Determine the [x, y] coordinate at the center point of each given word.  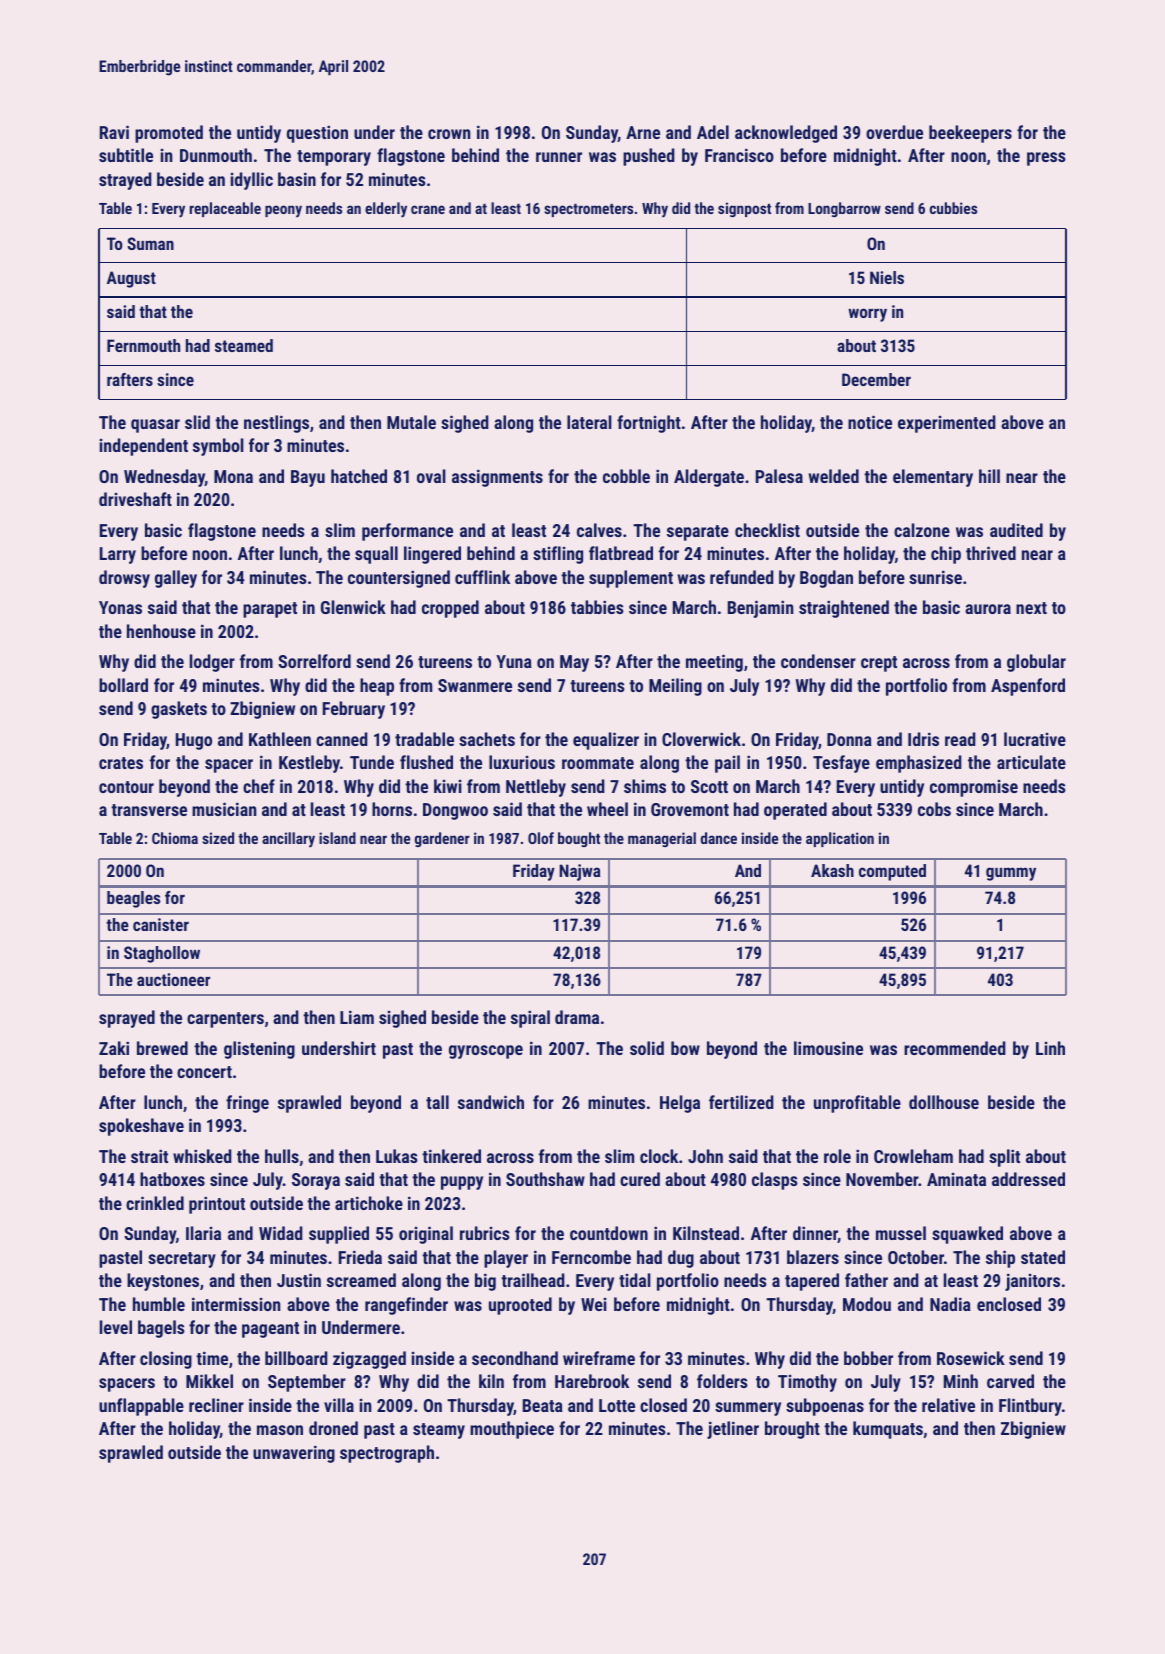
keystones [163, 1282]
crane [428, 209]
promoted [169, 134]
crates [121, 763]
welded [834, 476]
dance [719, 838]
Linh [1050, 1048]
